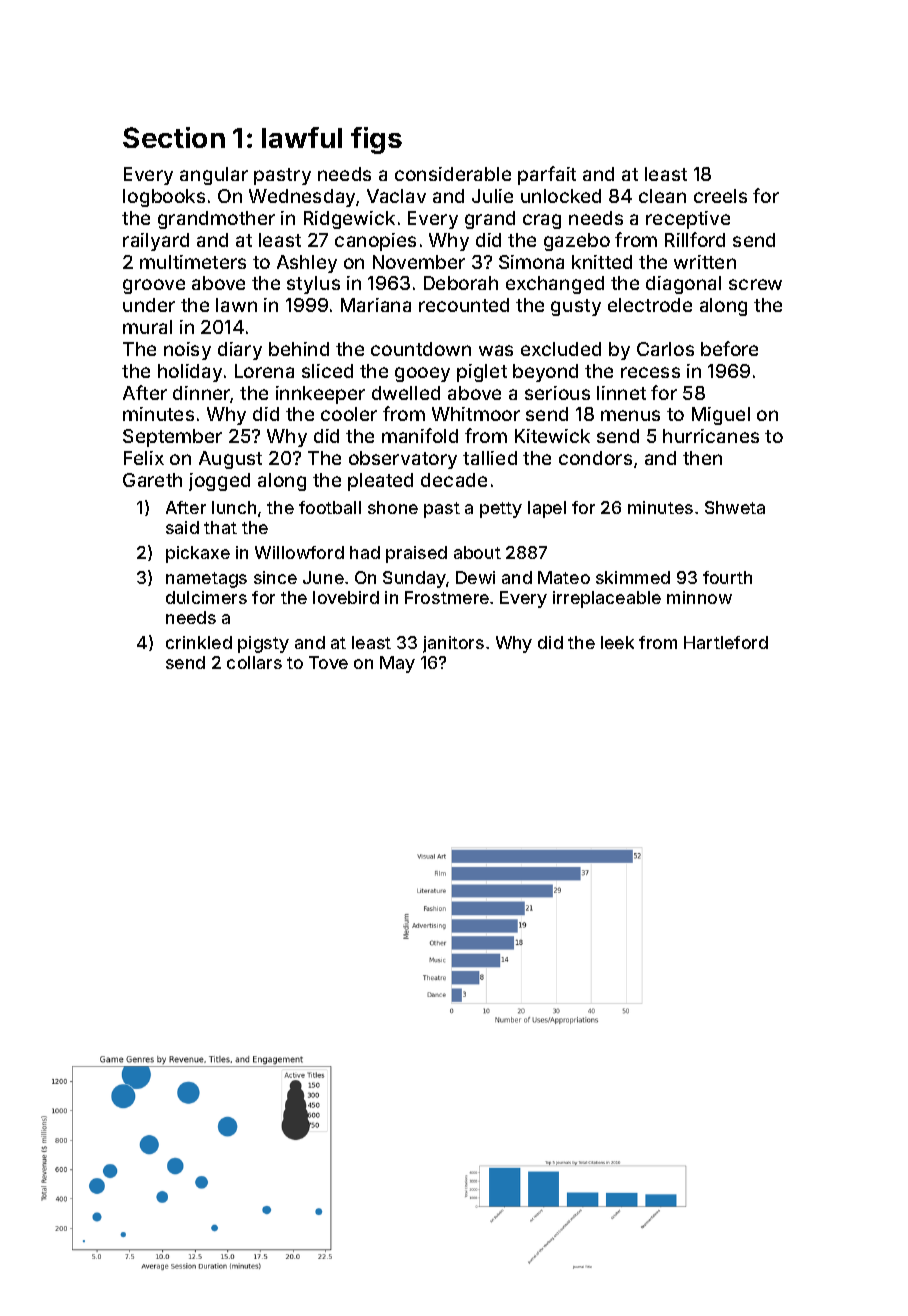  Describe the element at coordinates (721, 416) in the screenshot. I see `Miguel` at that location.
